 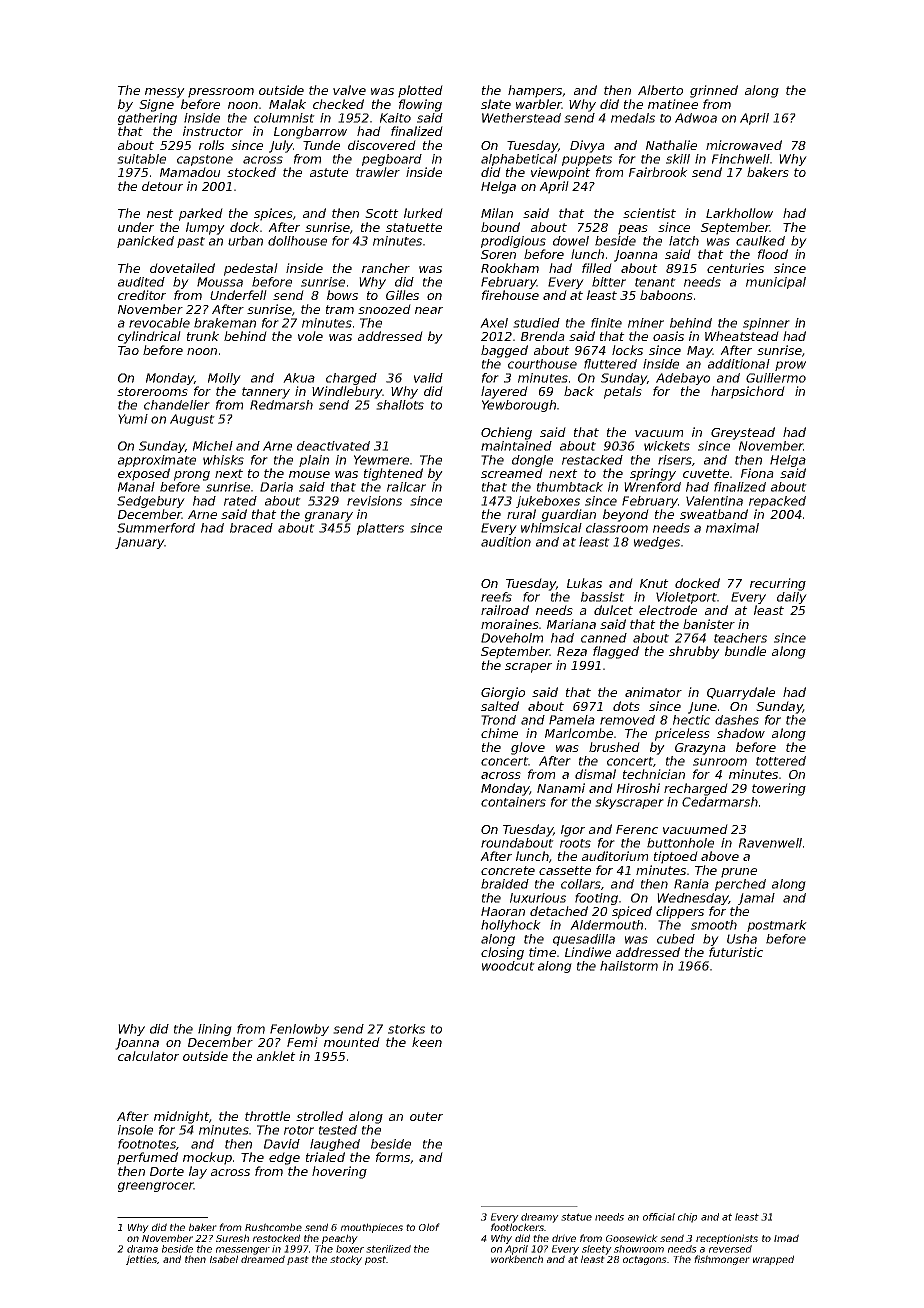 What do you see at coordinates (221, 93) in the document?
I see `pressroom` at bounding box center [221, 93].
